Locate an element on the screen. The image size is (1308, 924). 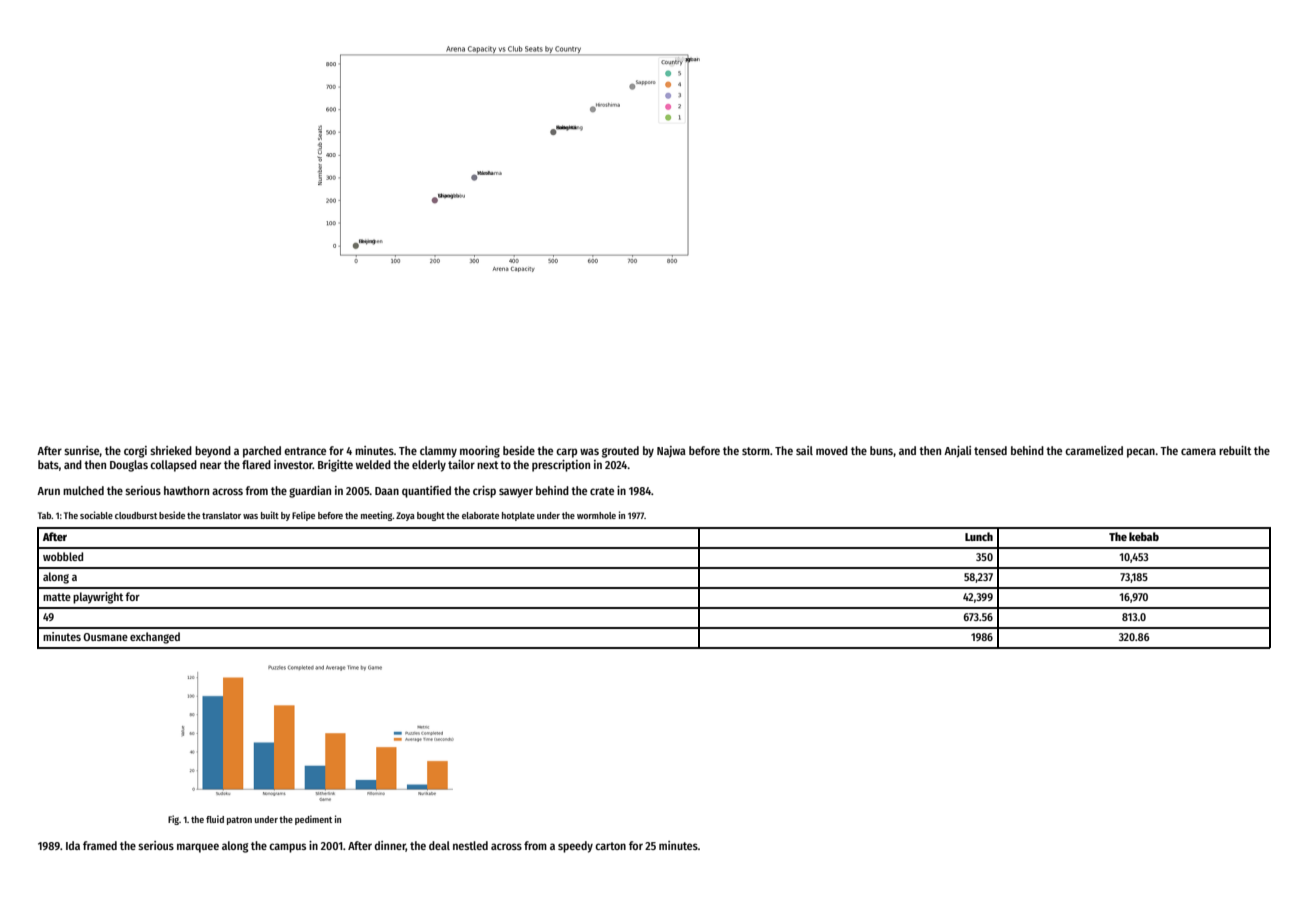
prescription is located at coordinates (561, 466).
